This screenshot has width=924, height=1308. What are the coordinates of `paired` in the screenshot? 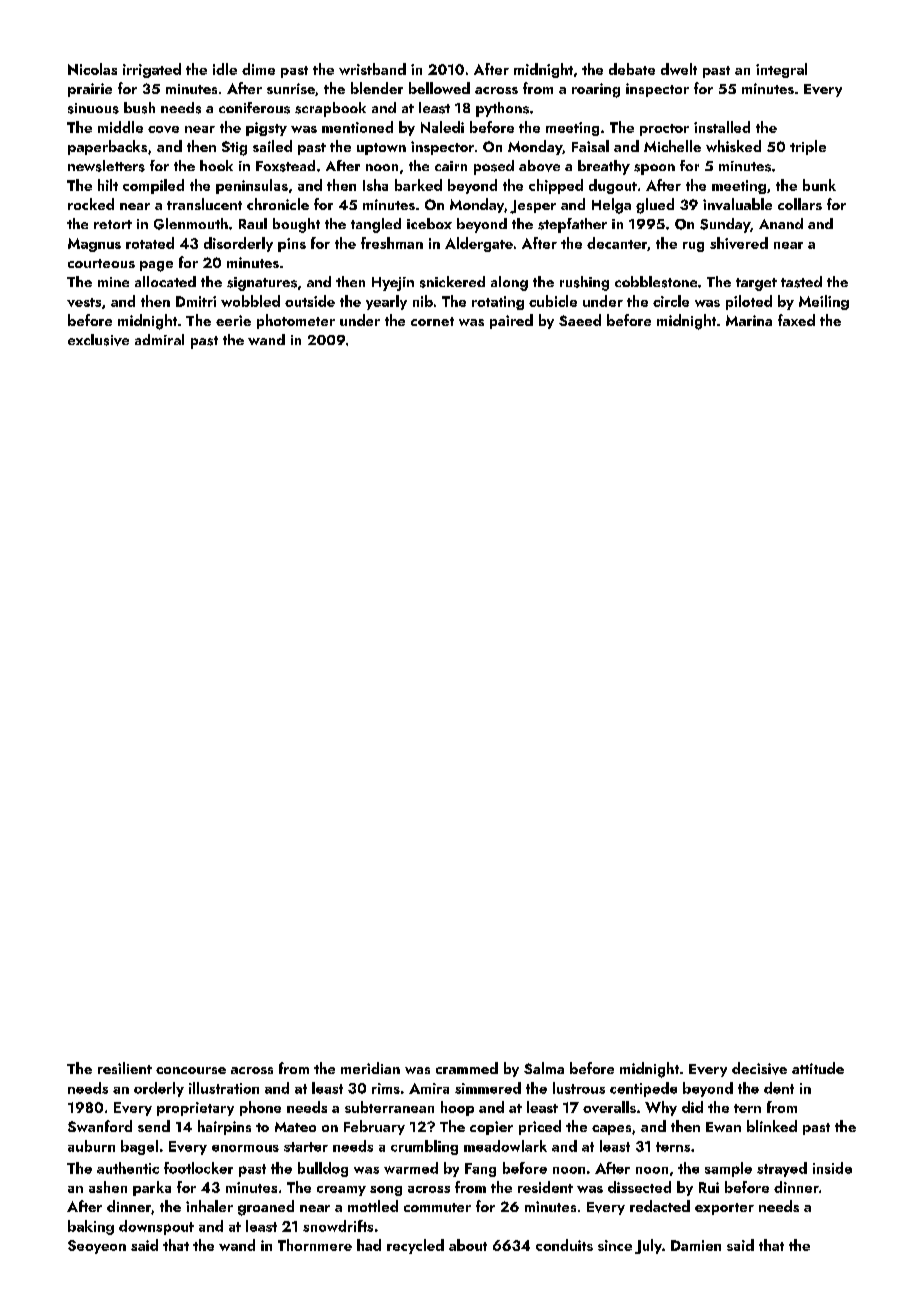 It's located at (511, 321).
